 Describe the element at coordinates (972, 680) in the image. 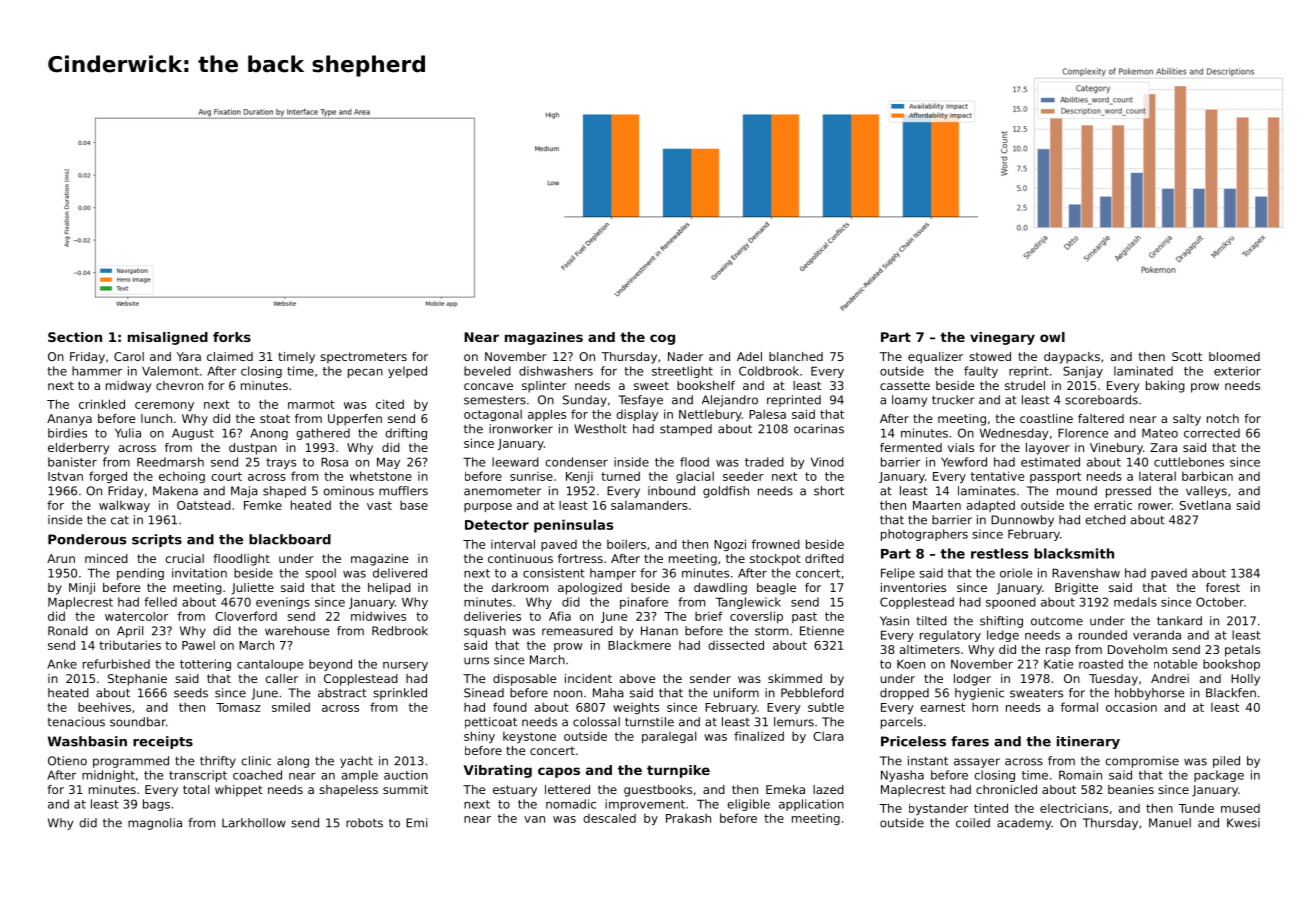

I see `lodger` at that location.
